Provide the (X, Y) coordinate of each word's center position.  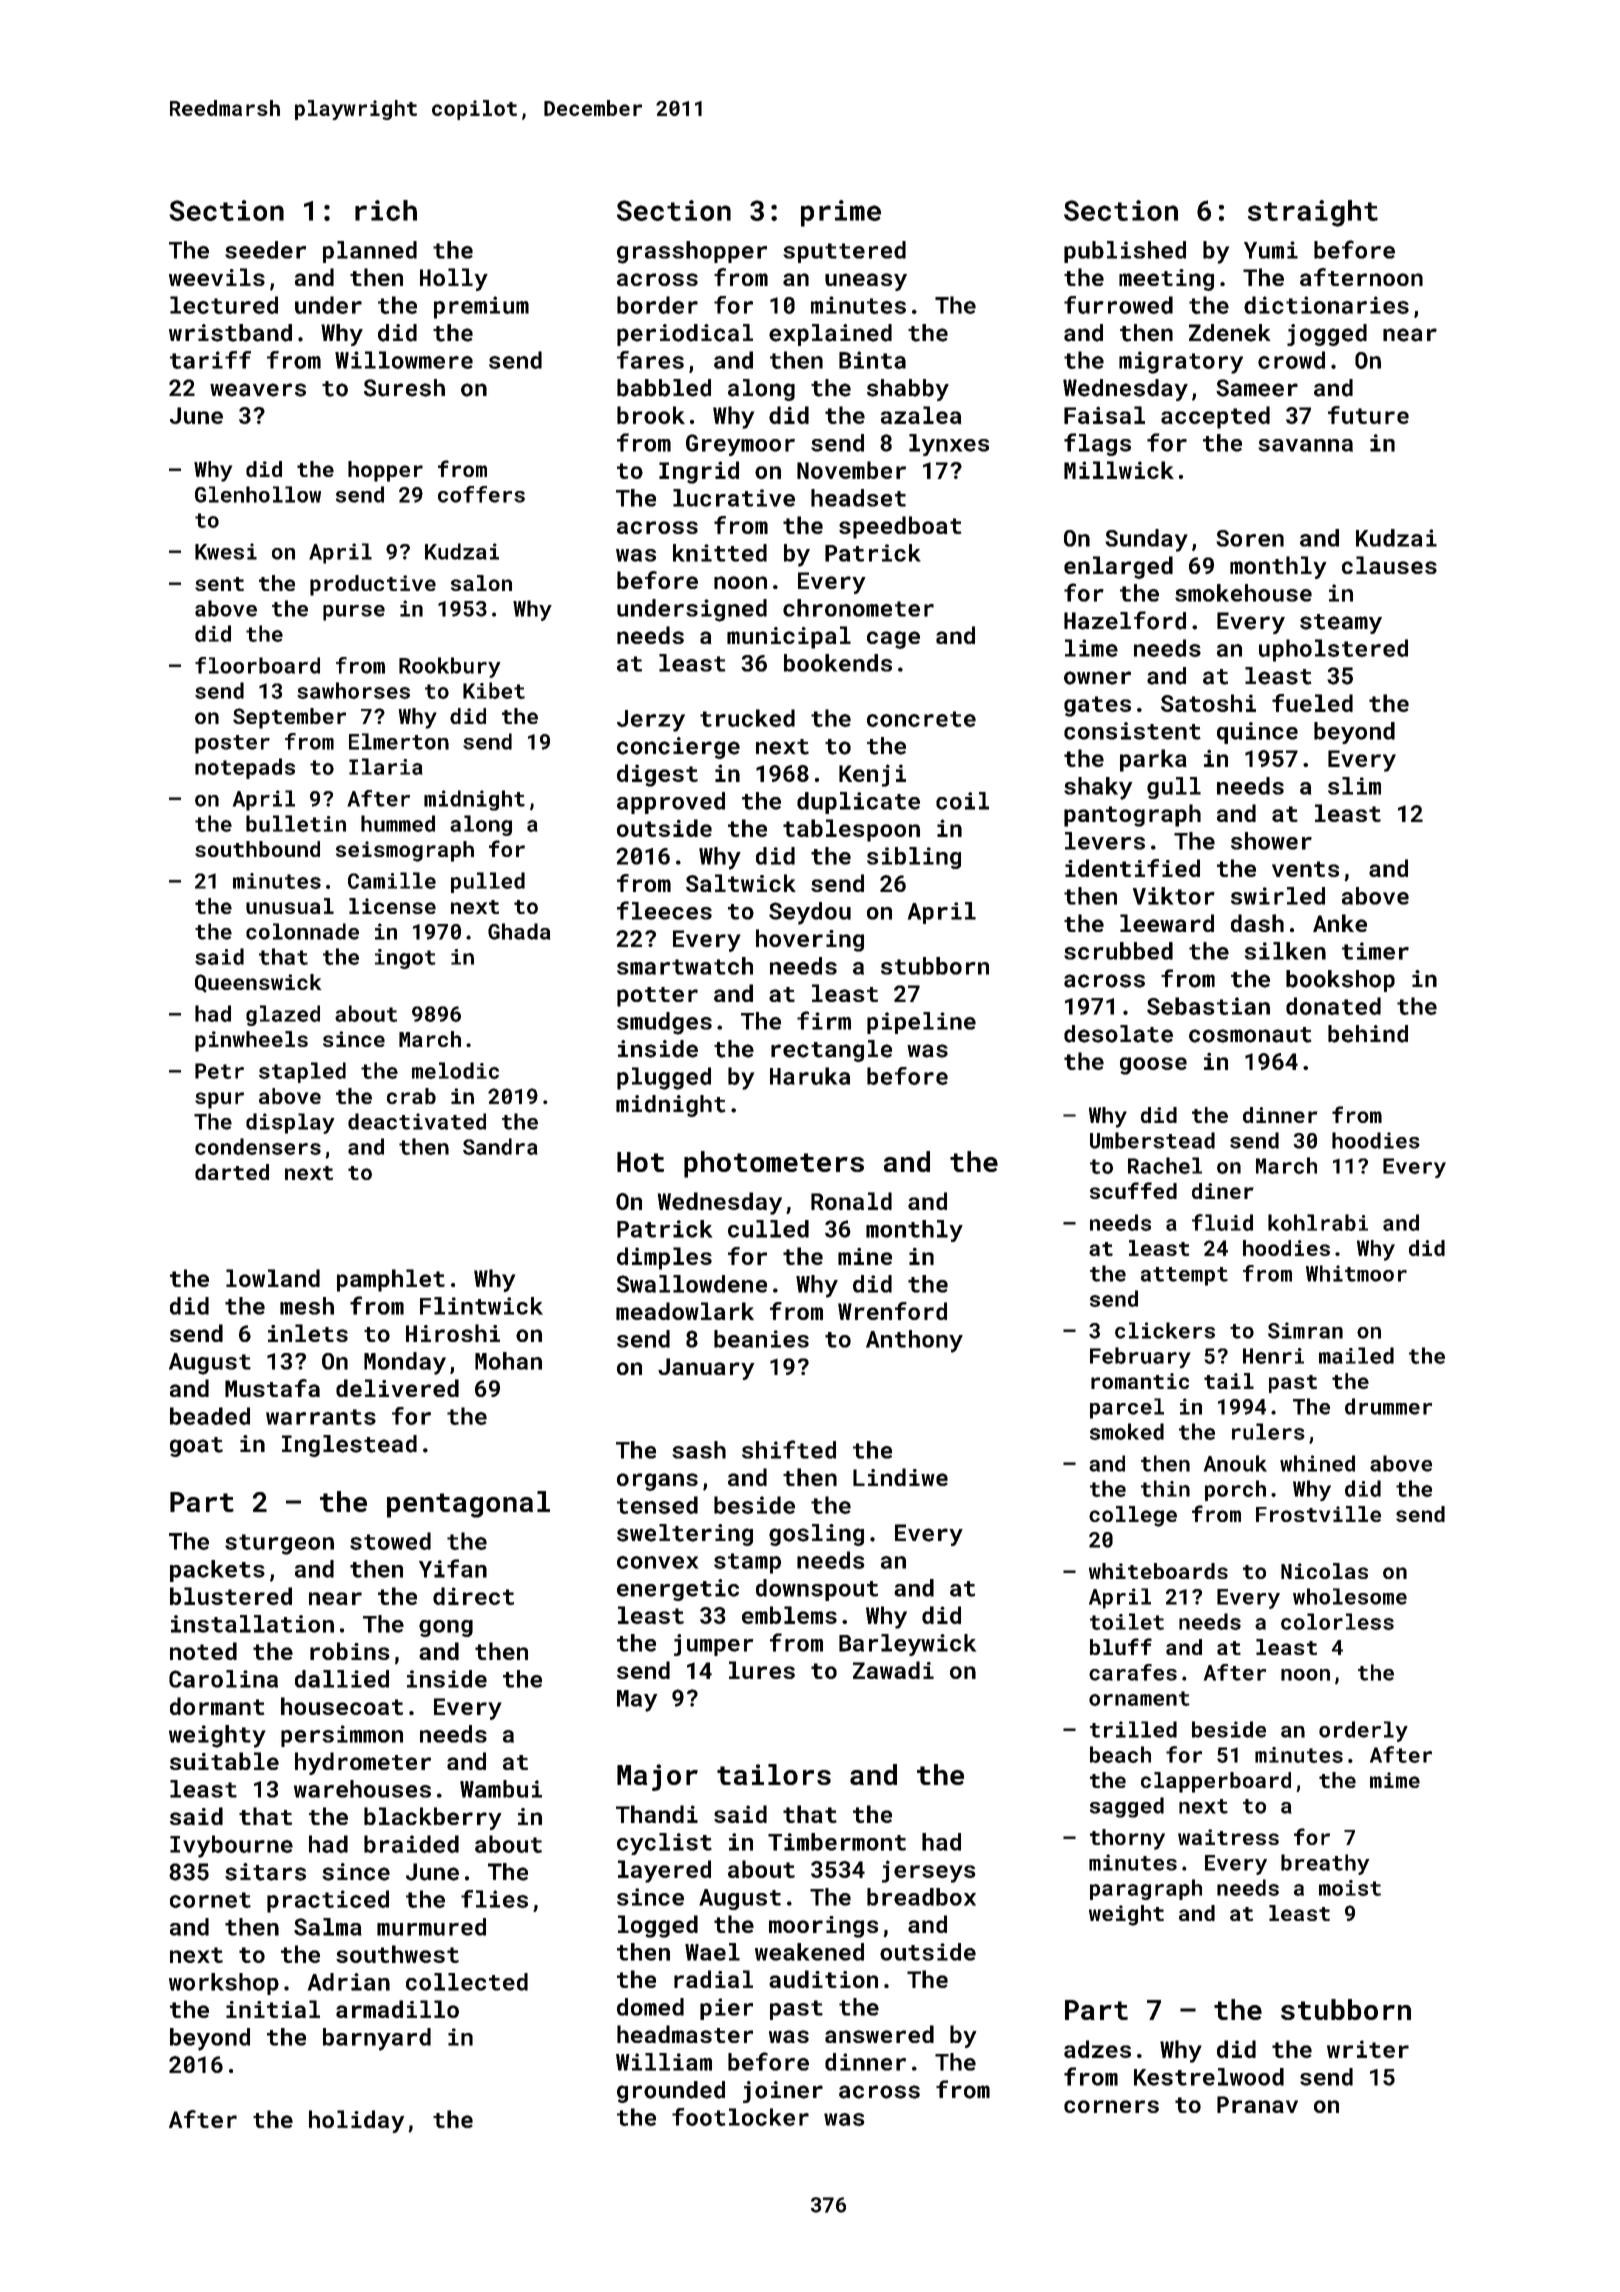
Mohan (508, 1361)
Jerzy (651, 721)
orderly (1363, 1731)
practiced (328, 1901)
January (706, 1369)
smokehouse (1243, 593)
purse (354, 613)
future (1368, 415)
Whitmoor (1356, 1273)
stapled (302, 1072)
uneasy (866, 282)
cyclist (664, 1844)
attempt (1184, 1276)
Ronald (851, 1201)
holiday (357, 2121)
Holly (454, 279)
